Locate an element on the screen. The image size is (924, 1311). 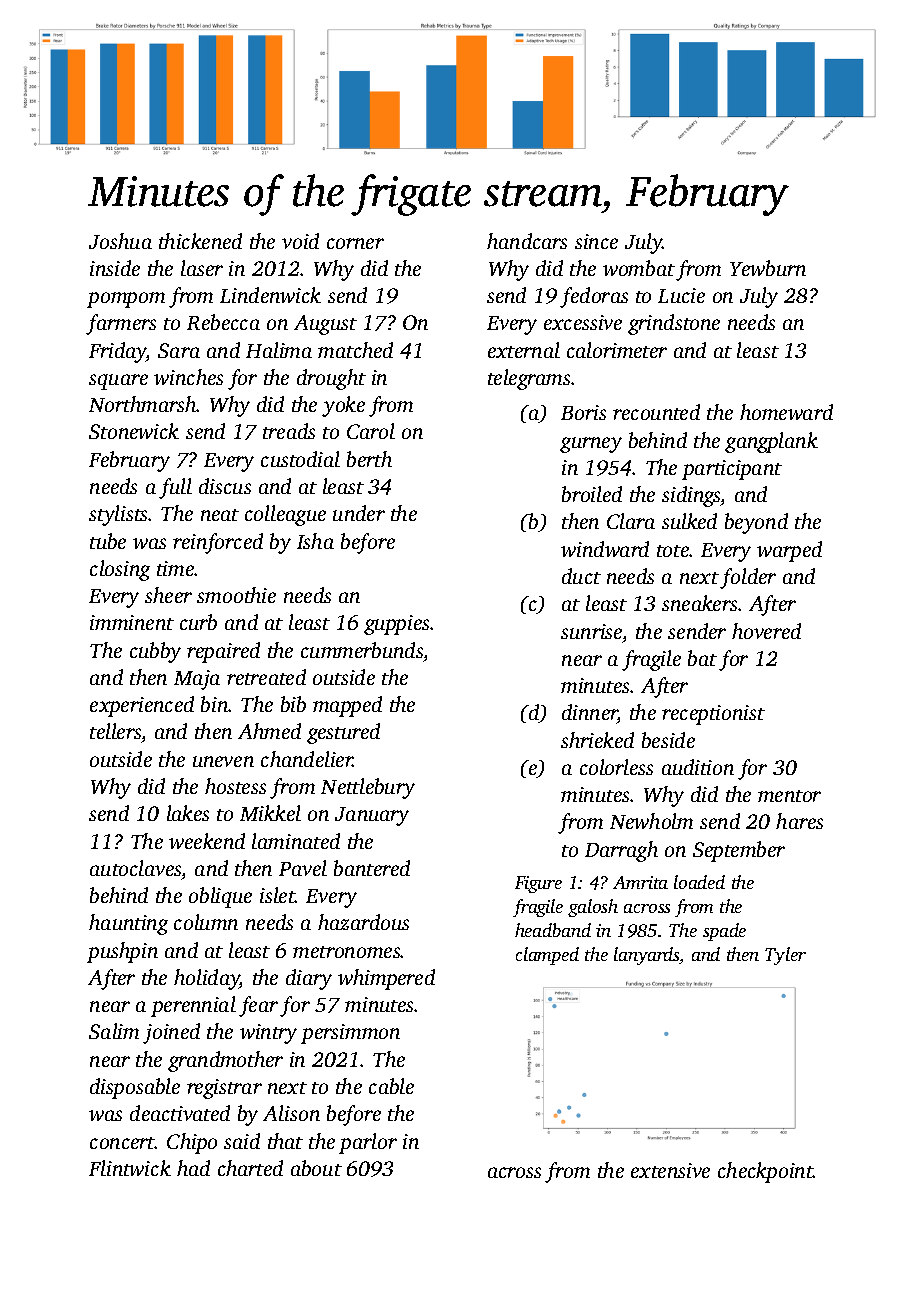
tellers is located at coordinates (115, 731).
